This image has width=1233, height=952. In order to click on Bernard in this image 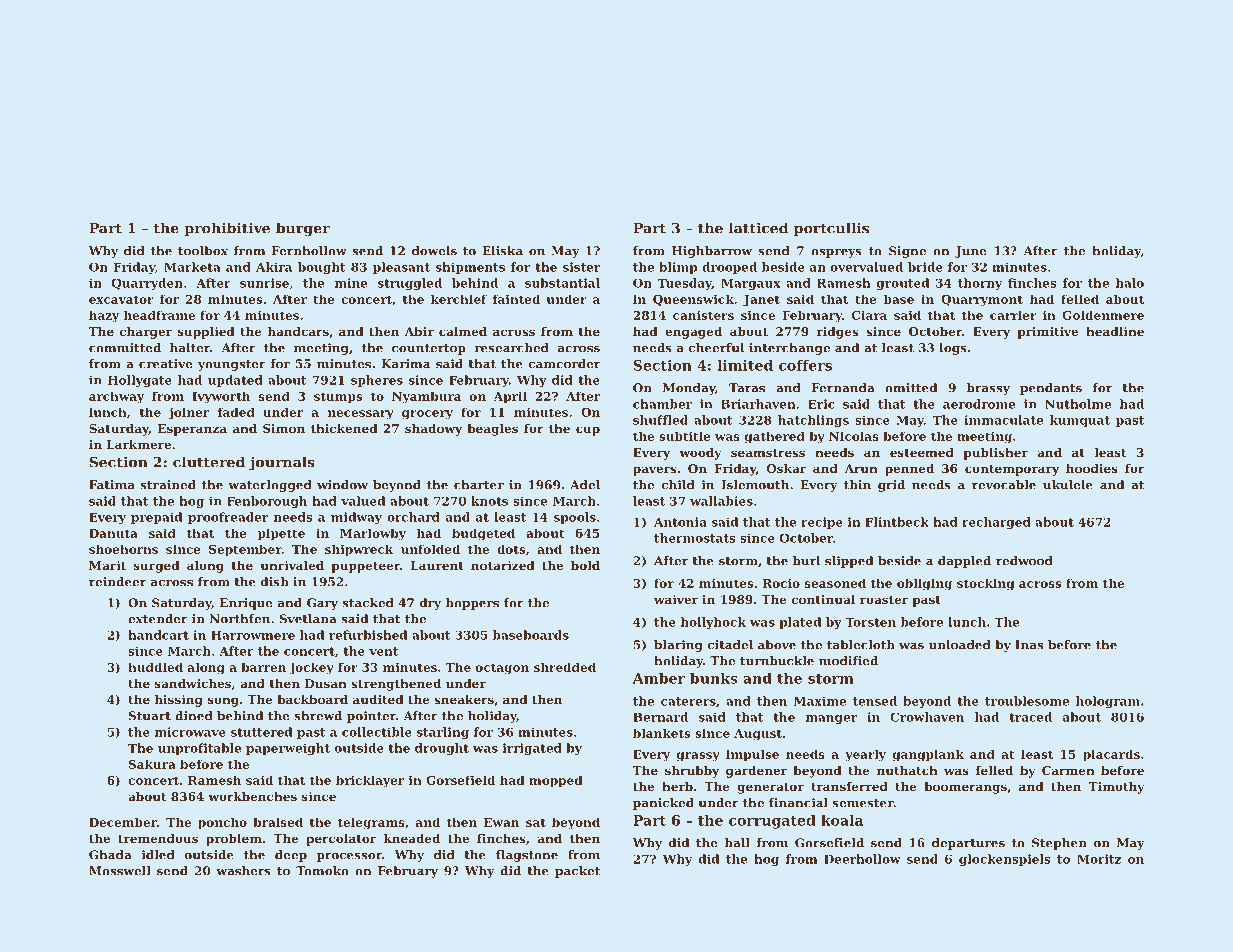, I will do `click(660, 717)`.
